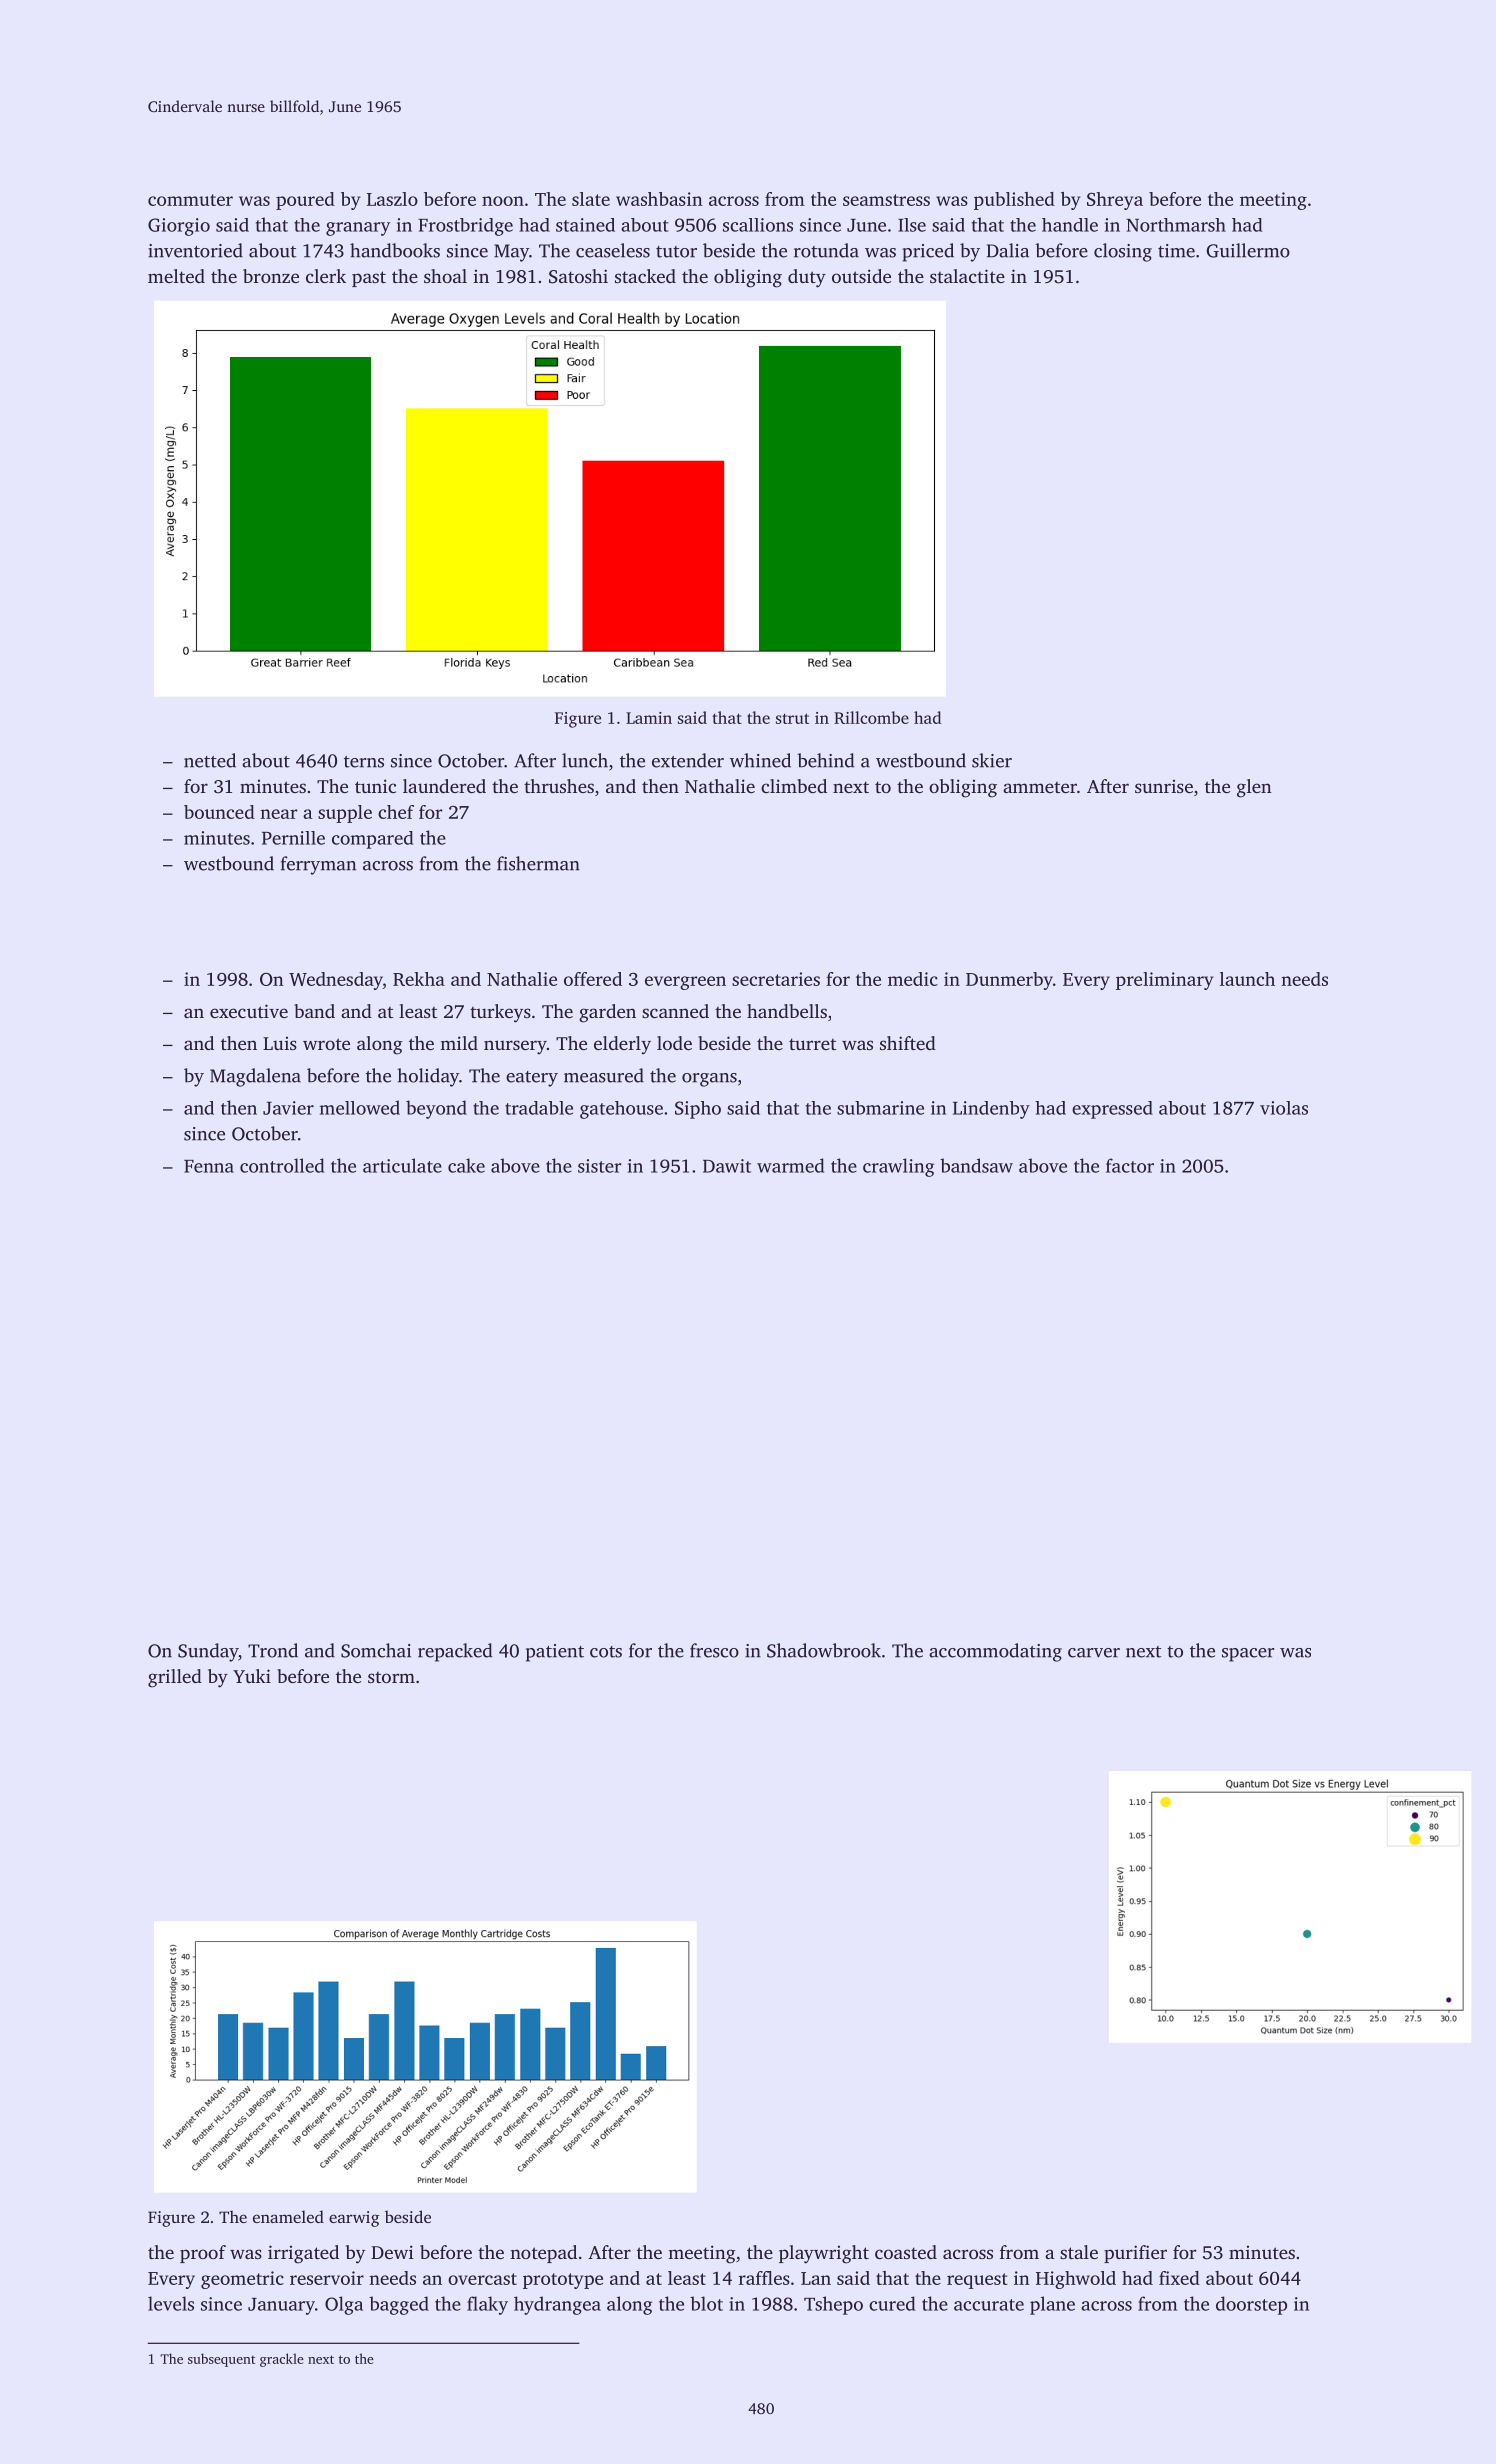 This page has width=1496, height=2464. I want to click on carver, so click(1094, 1653).
